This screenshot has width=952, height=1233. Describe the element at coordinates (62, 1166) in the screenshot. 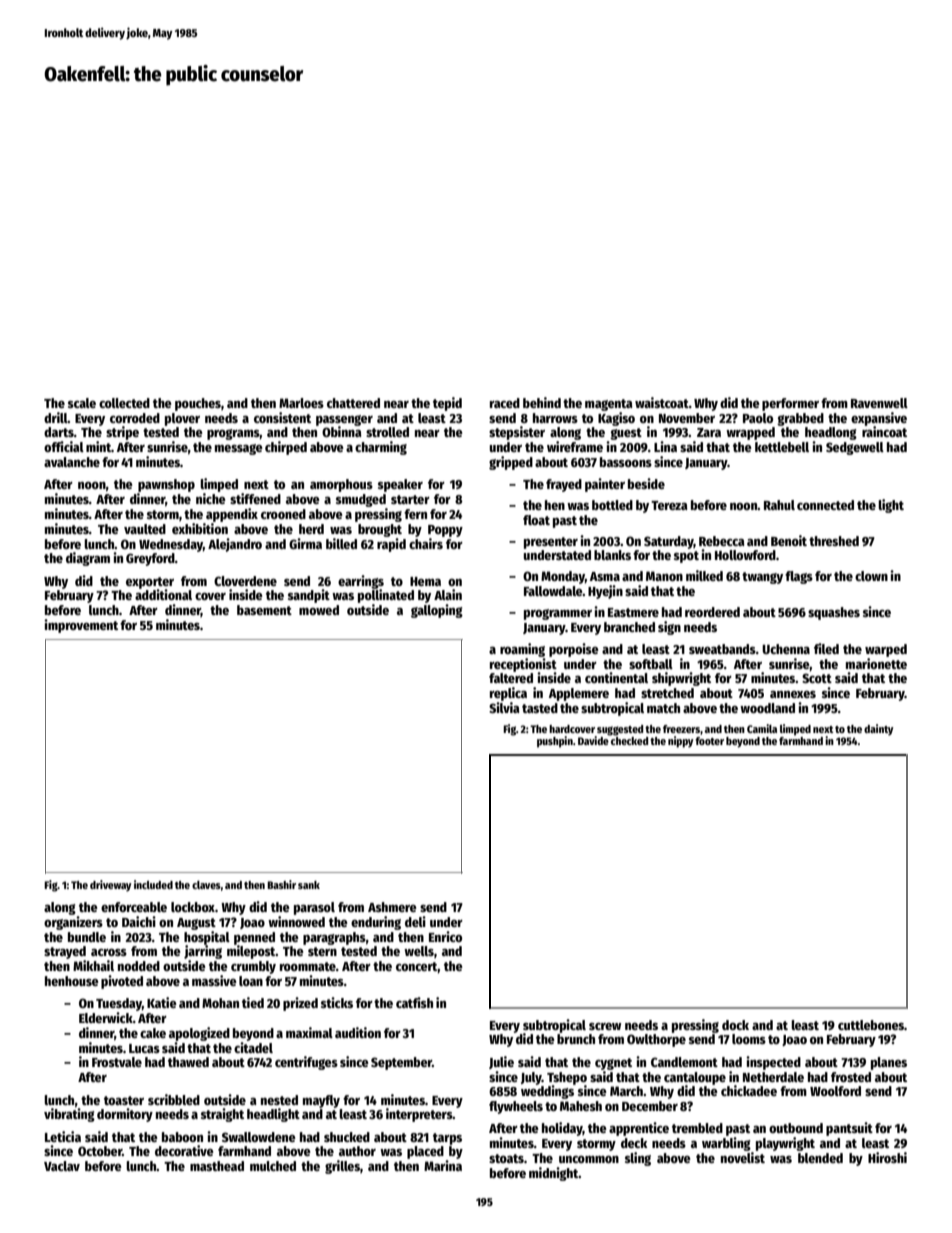

I see `Vaclav` at that location.
